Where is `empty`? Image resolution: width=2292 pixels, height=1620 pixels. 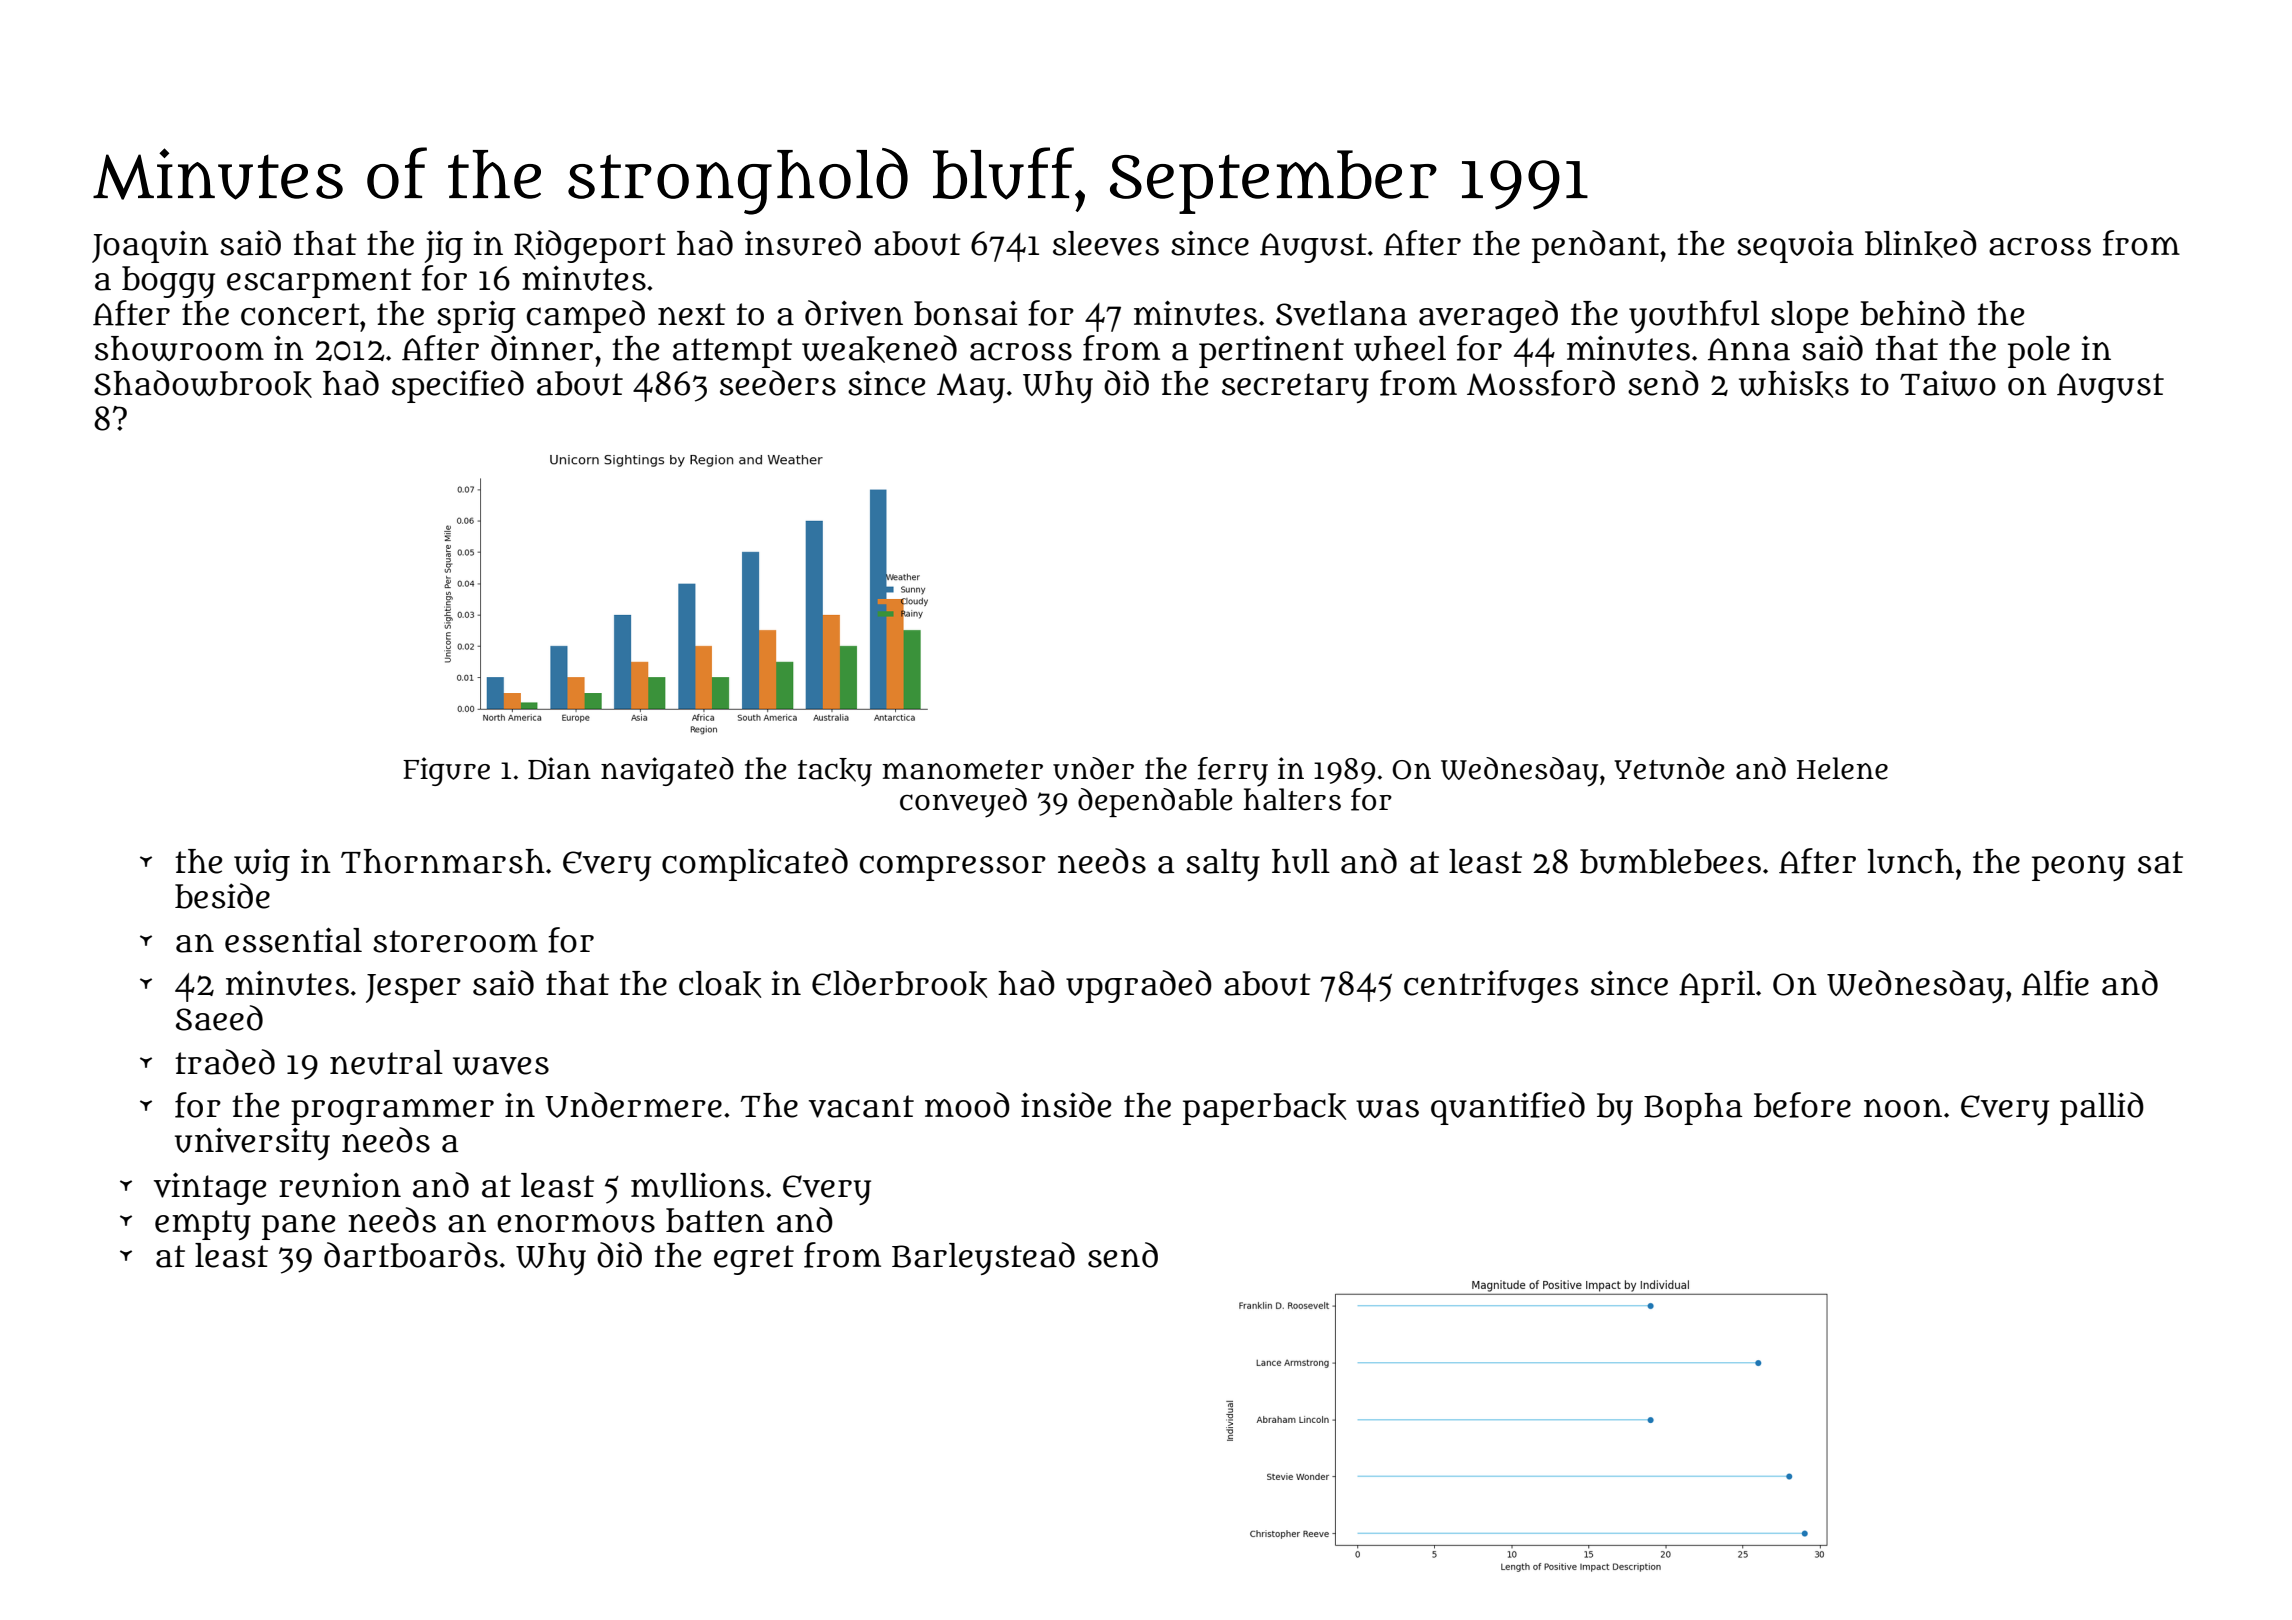
empty is located at coordinates (203, 1225).
